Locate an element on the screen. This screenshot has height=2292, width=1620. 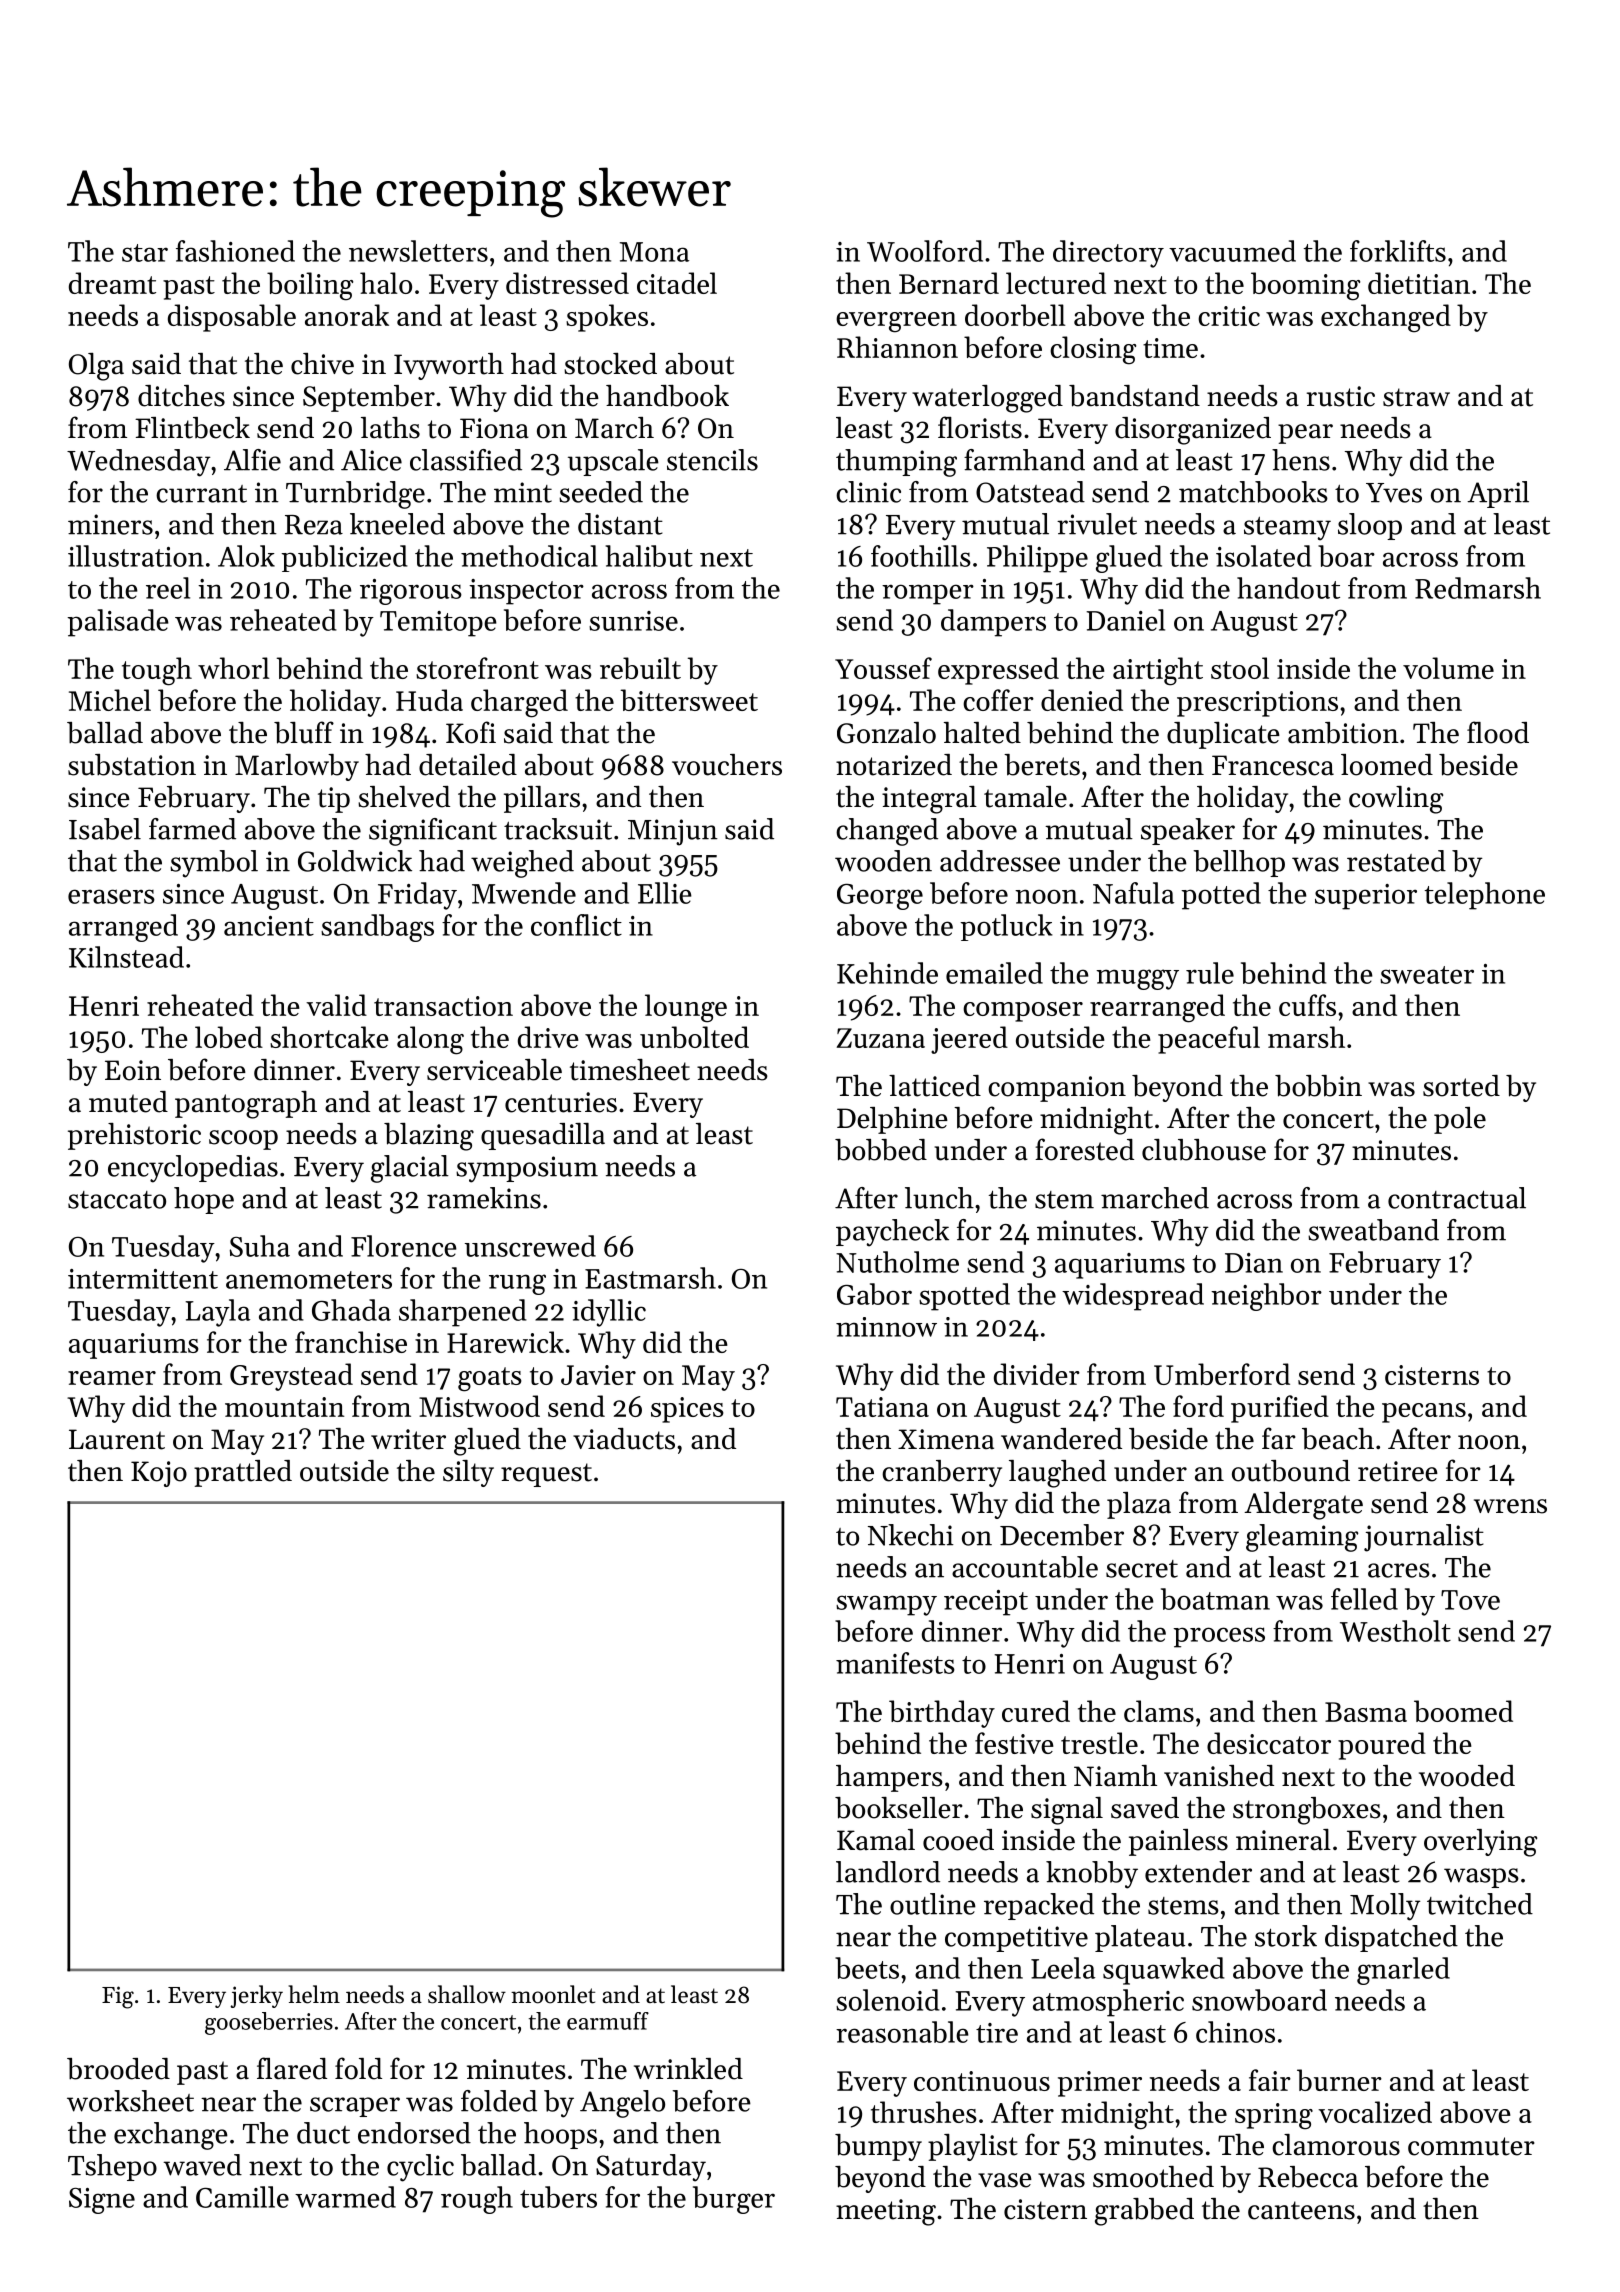
ambition is located at coordinates (1343, 733).
